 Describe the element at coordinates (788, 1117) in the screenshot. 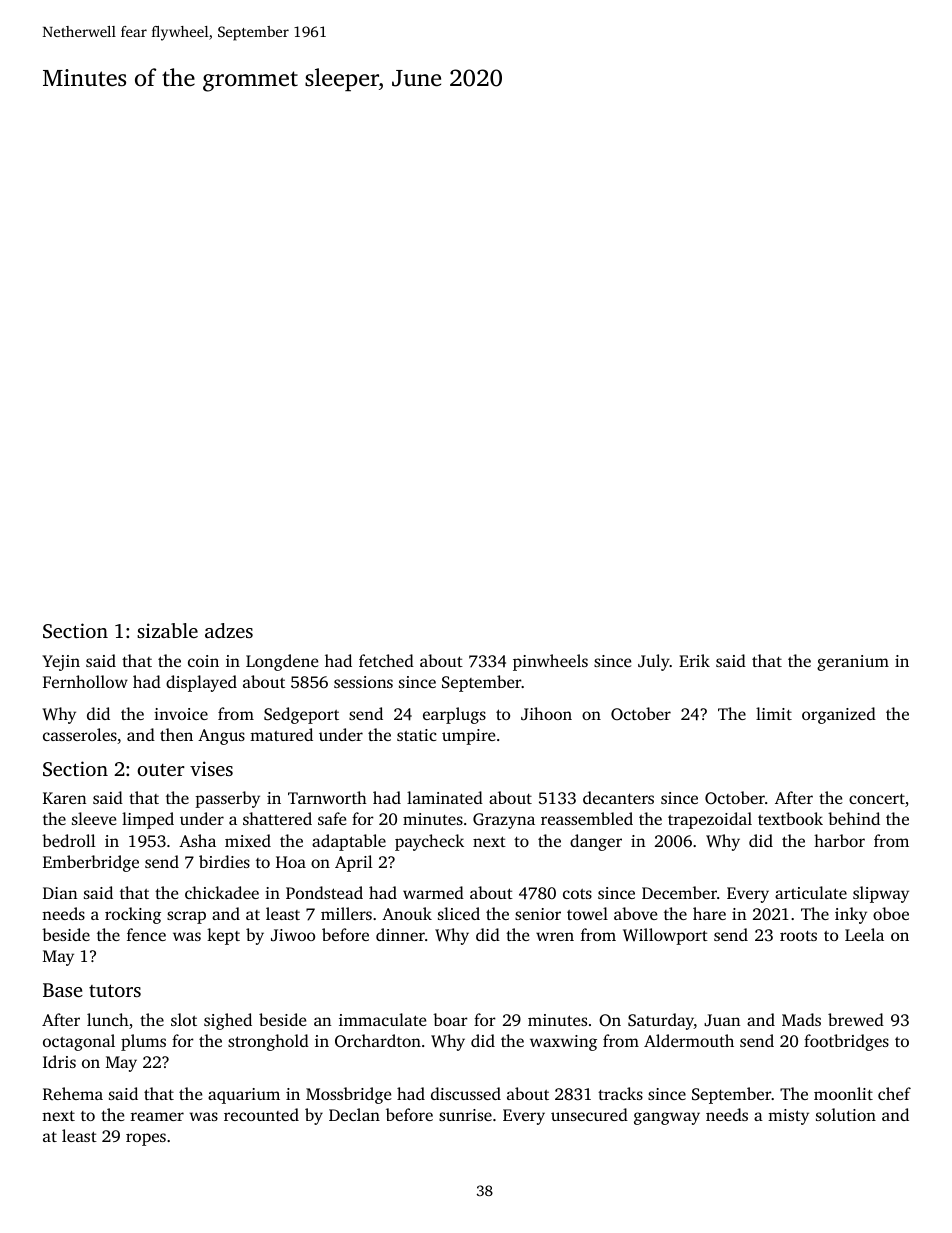

I see `misty` at that location.
